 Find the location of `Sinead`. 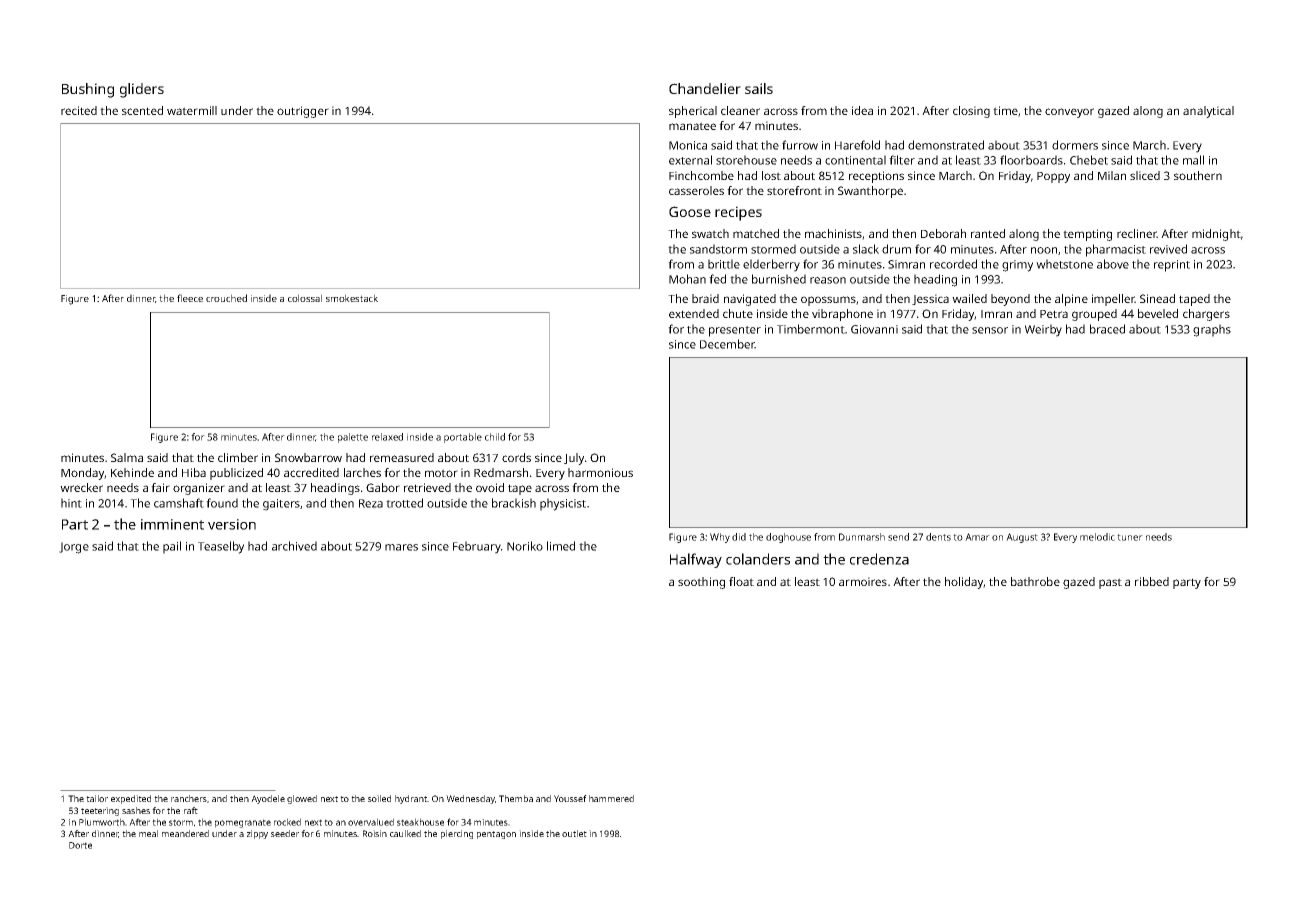

Sinead is located at coordinates (1157, 298).
